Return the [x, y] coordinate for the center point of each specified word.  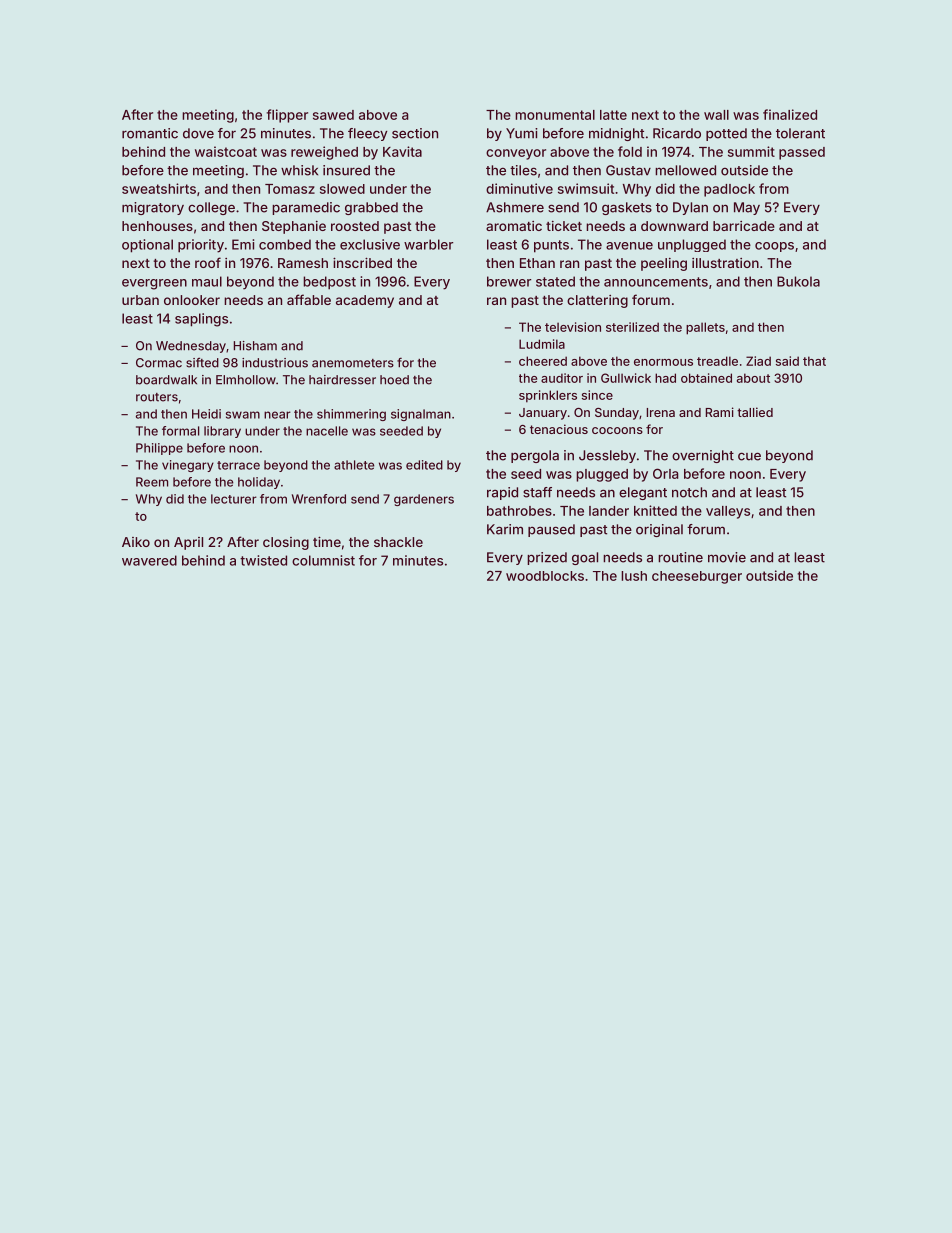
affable [309, 299]
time [327, 541]
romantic [150, 133]
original [659, 530]
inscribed [362, 262]
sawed [333, 115]
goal [585, 558]
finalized [790, 114]
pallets [705, 328]
